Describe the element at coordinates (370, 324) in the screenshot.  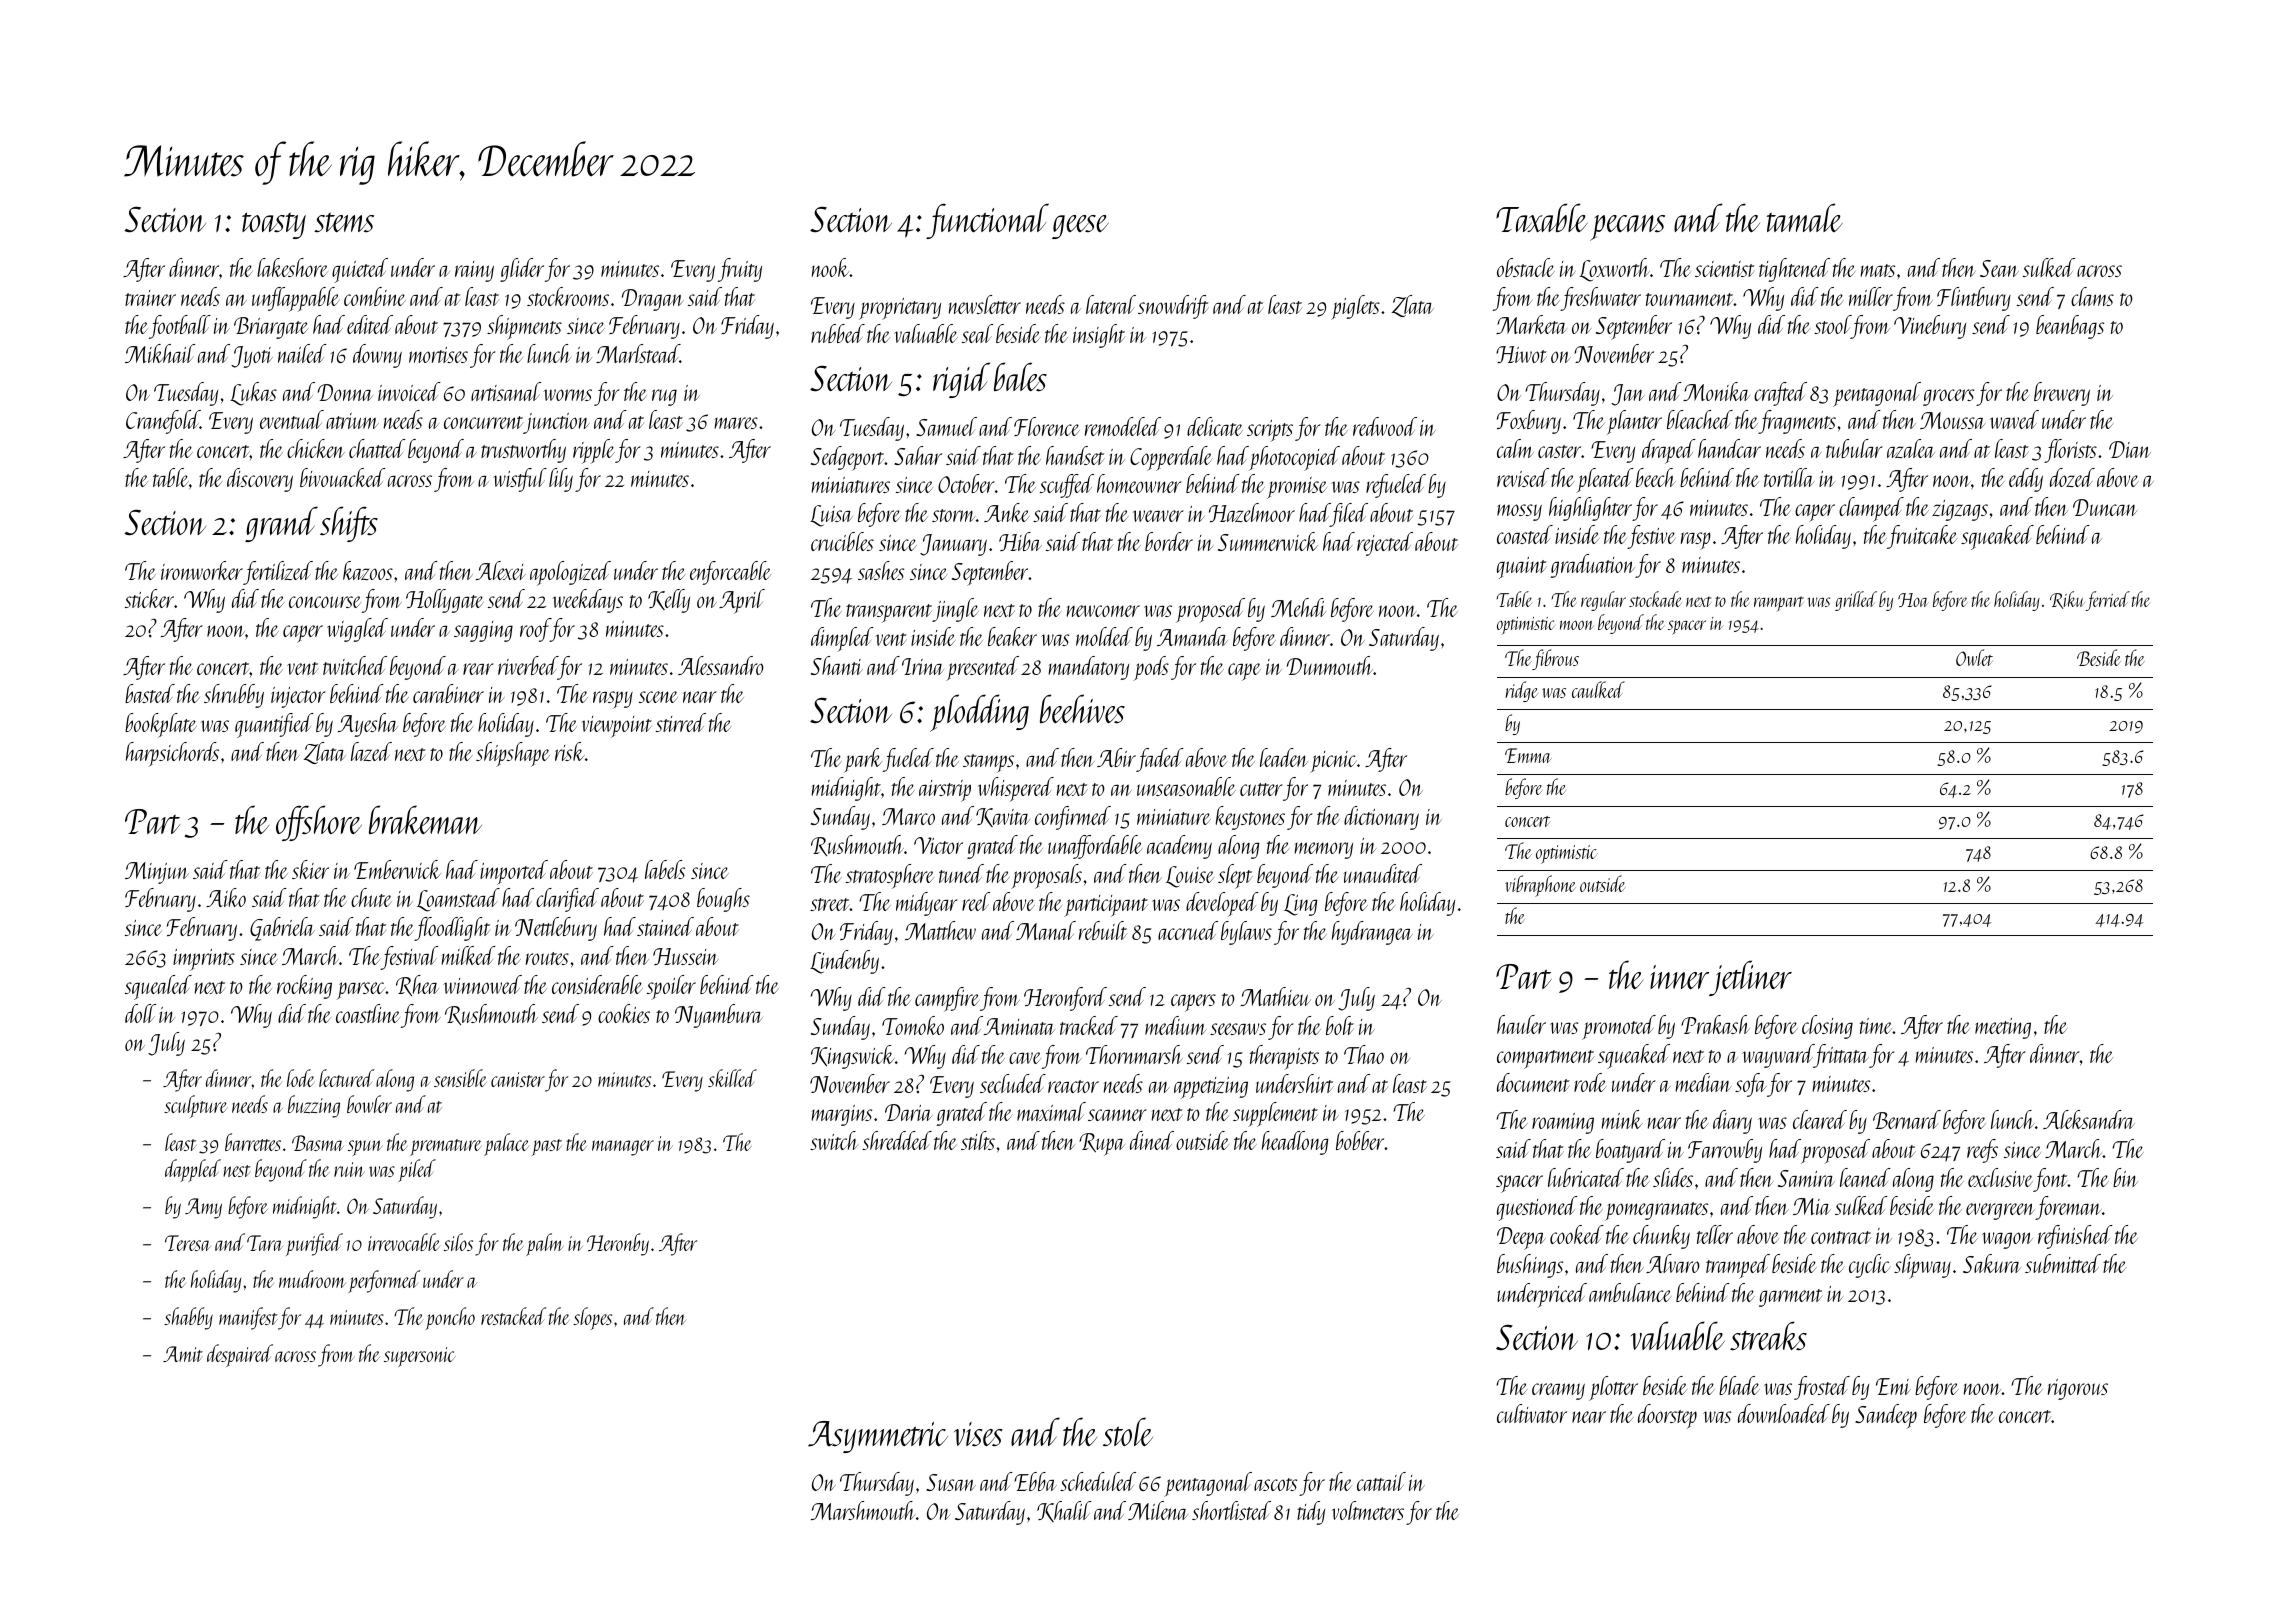
I see `edited` at that location.
